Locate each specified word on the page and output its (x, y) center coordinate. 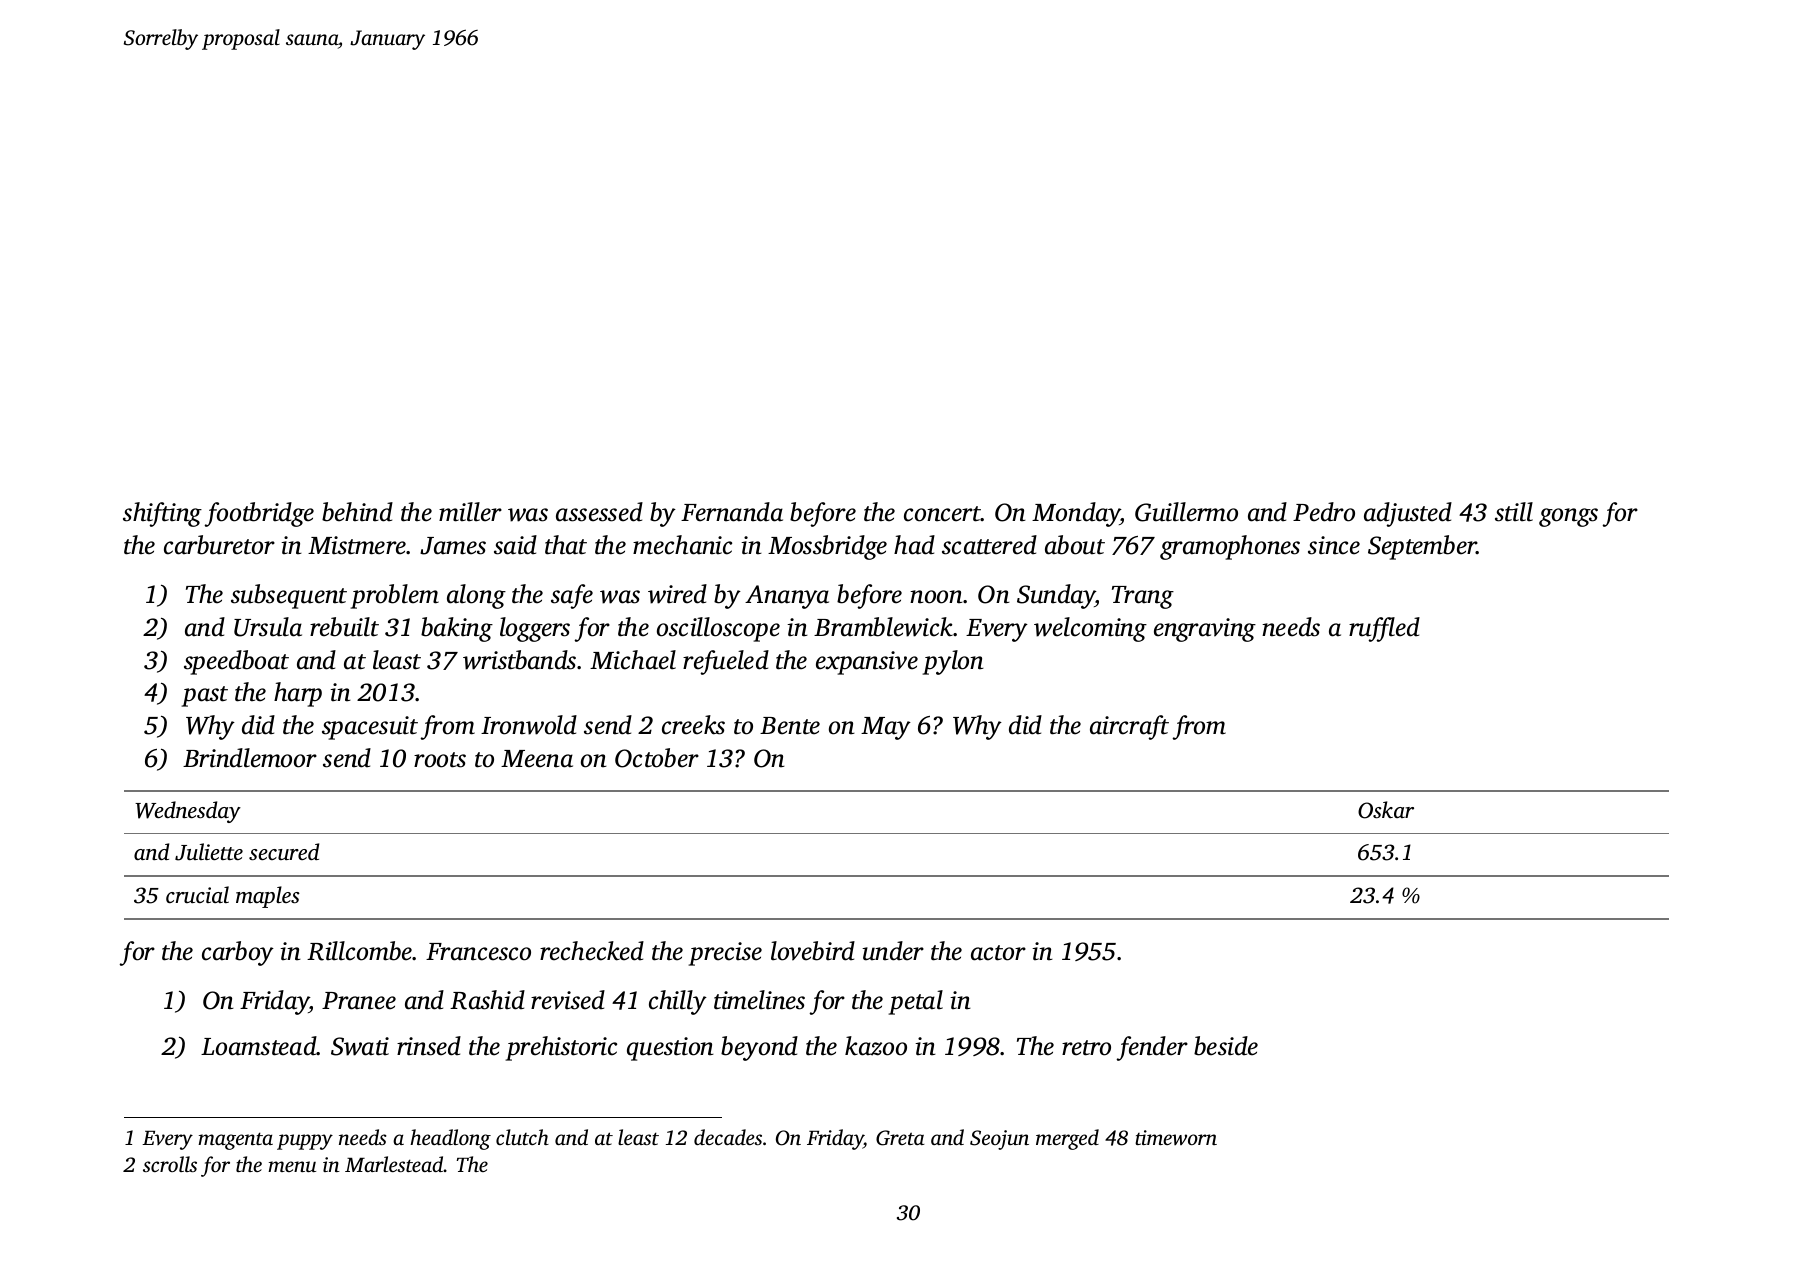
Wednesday (188, 812)
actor (998, 953)
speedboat (236, 662)
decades (728, 1137)
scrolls (170, 1164)
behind (357, 512)
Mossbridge (827, 547)
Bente (790, 726)
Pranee (359, 1001)
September (1422, 547)
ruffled (1384, 629)
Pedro (1324, 512)
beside (1226, 1046)
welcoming (1090, 629)
